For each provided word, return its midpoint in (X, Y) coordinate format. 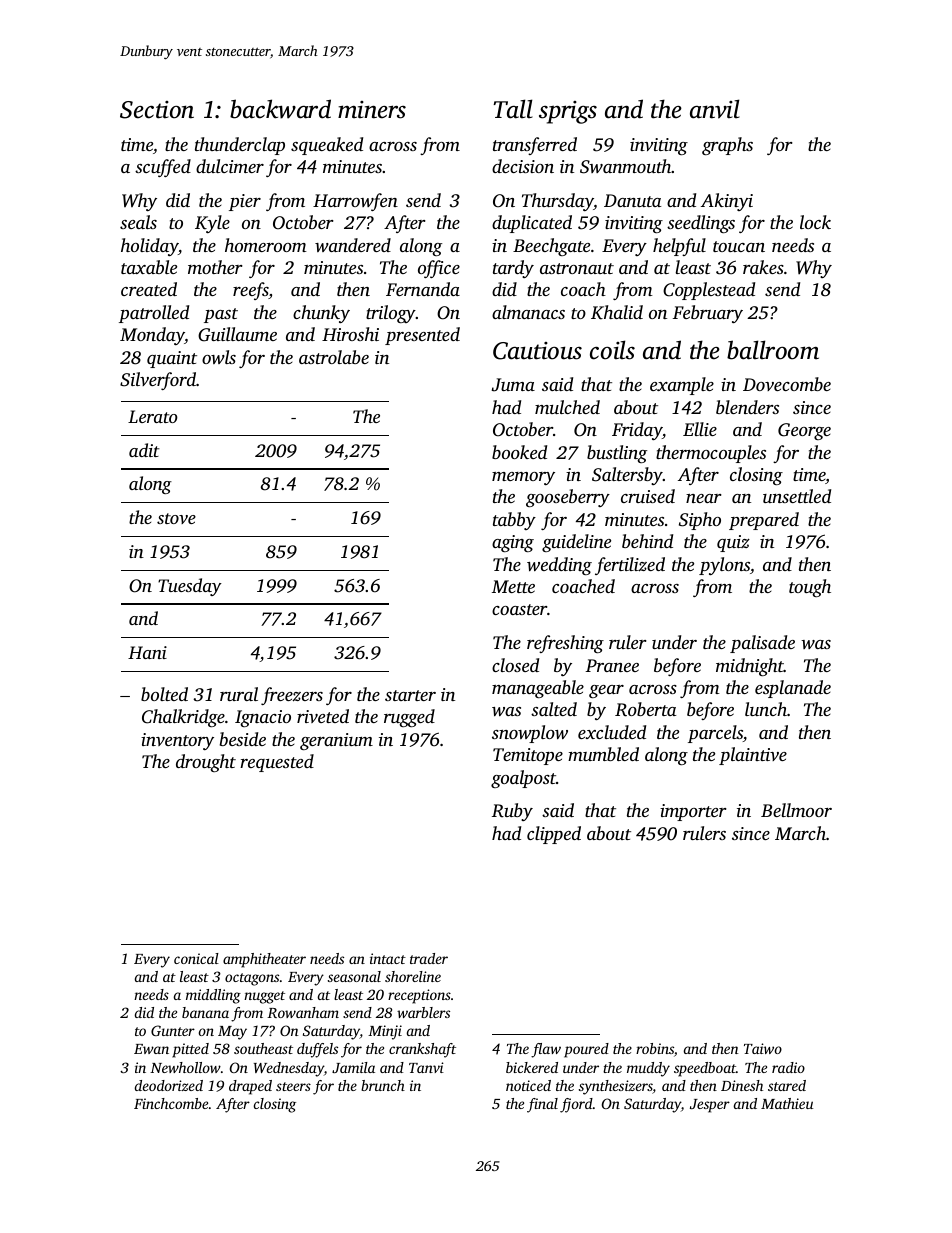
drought (206, 763)
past (221, 315)
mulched (567, 407)
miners (372, 110)
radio (788, 1067)
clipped (554, 835)
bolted (164, 694)
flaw (546, 1050)
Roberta (645, 709)
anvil (715, 109)
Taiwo (763, 1048)
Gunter (173, 1030)
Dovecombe (787, 384)
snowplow (530, 734)
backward (280, 109)
